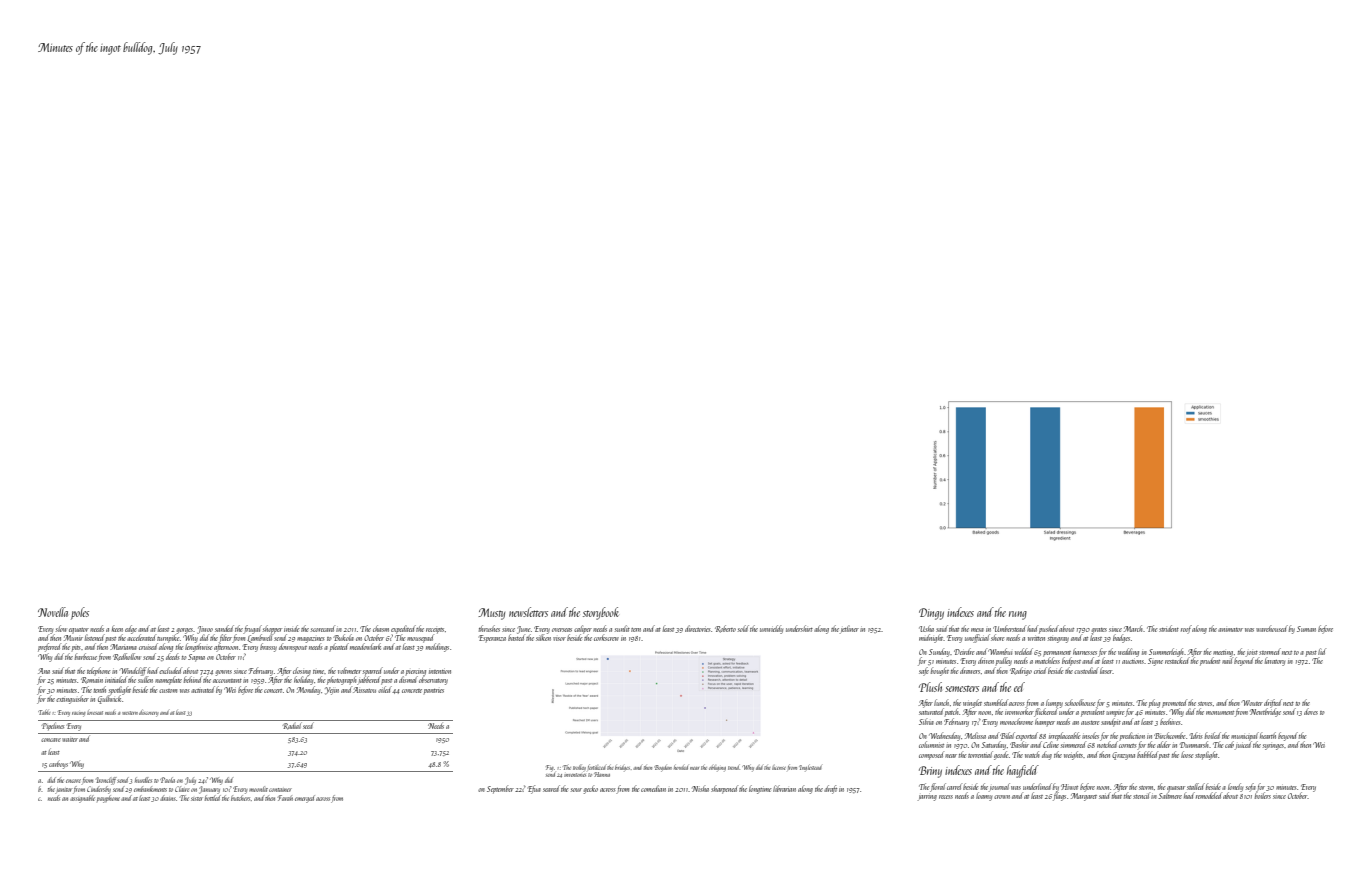 The image size is (1372, 887). Describe the element at coordinates (80, 613) in the screenshot. I see `poles` at that location.
